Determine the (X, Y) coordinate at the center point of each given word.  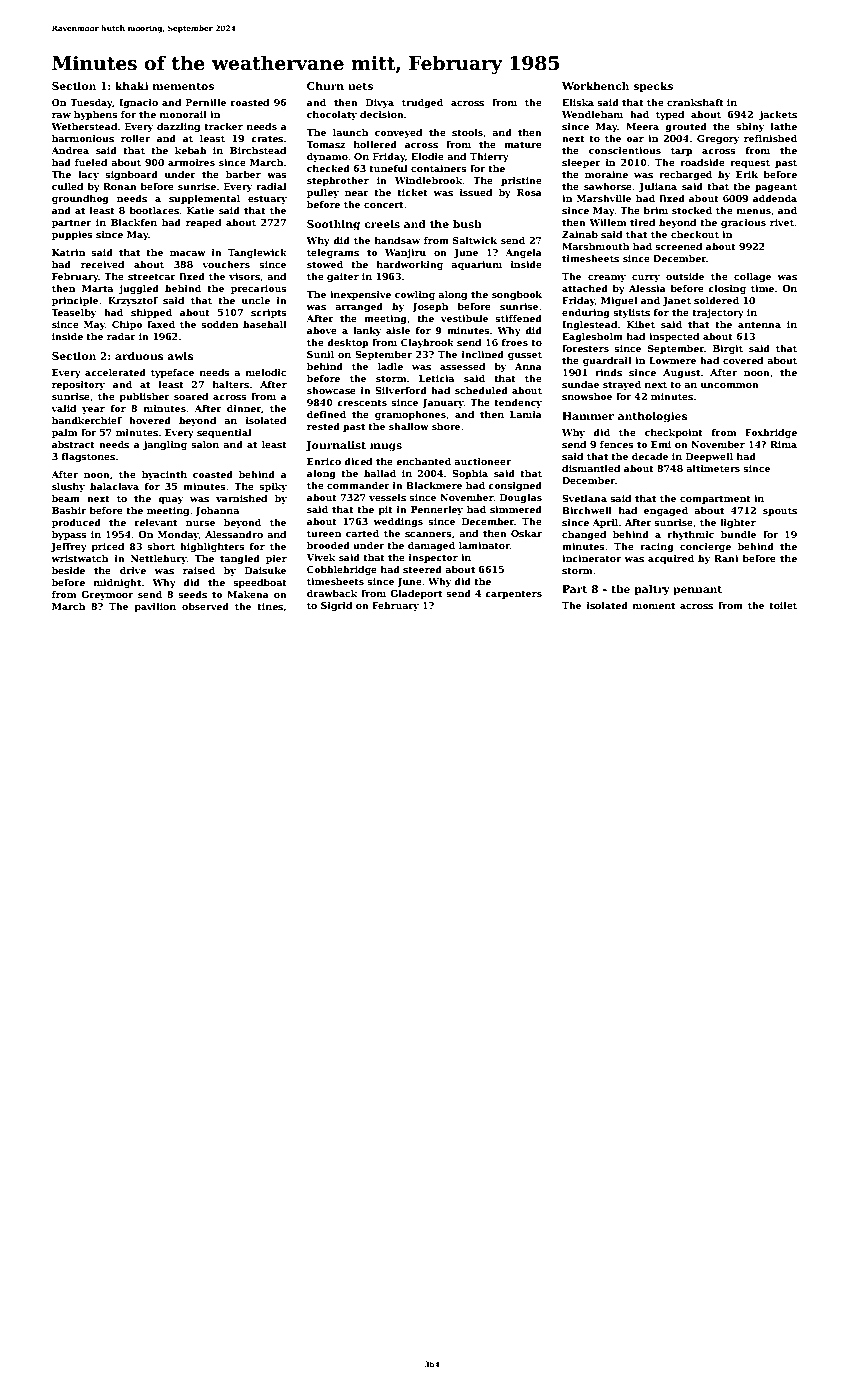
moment (654, 605)
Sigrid (336, 606)
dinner (244, 408)
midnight (117, 583)
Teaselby (73, 313)
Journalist (336, 446)
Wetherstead (84, 126)
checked (328, 168)
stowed (325, 264)
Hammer (588, 416)
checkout (695, 234)
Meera (642, 126)
